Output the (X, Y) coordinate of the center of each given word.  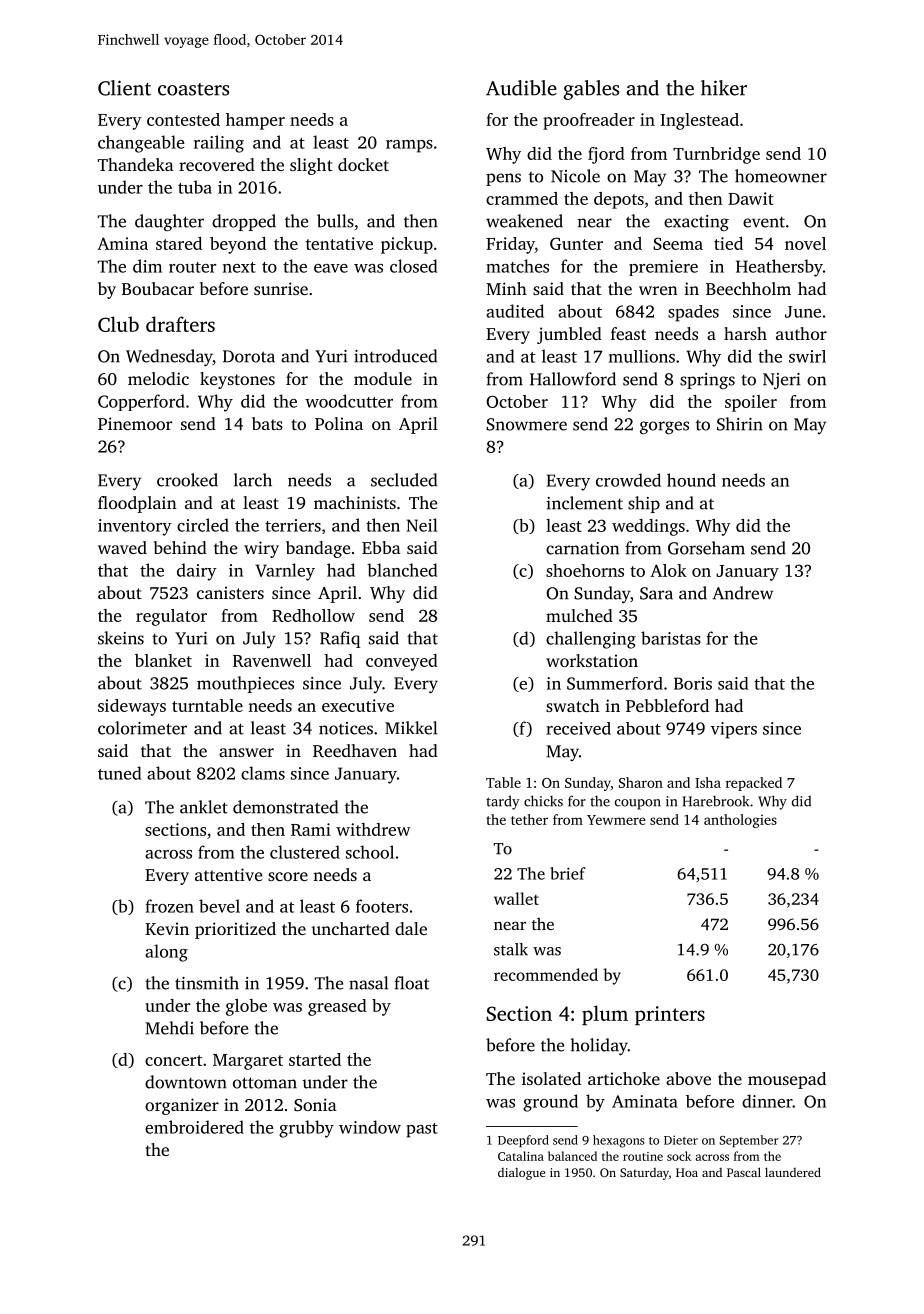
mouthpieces (245, 684)
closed (413, 266)
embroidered (194, 1127)
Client (124, 88)
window (370, 1127)
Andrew (743, 593)
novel (805, 243)
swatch (573, 705)
